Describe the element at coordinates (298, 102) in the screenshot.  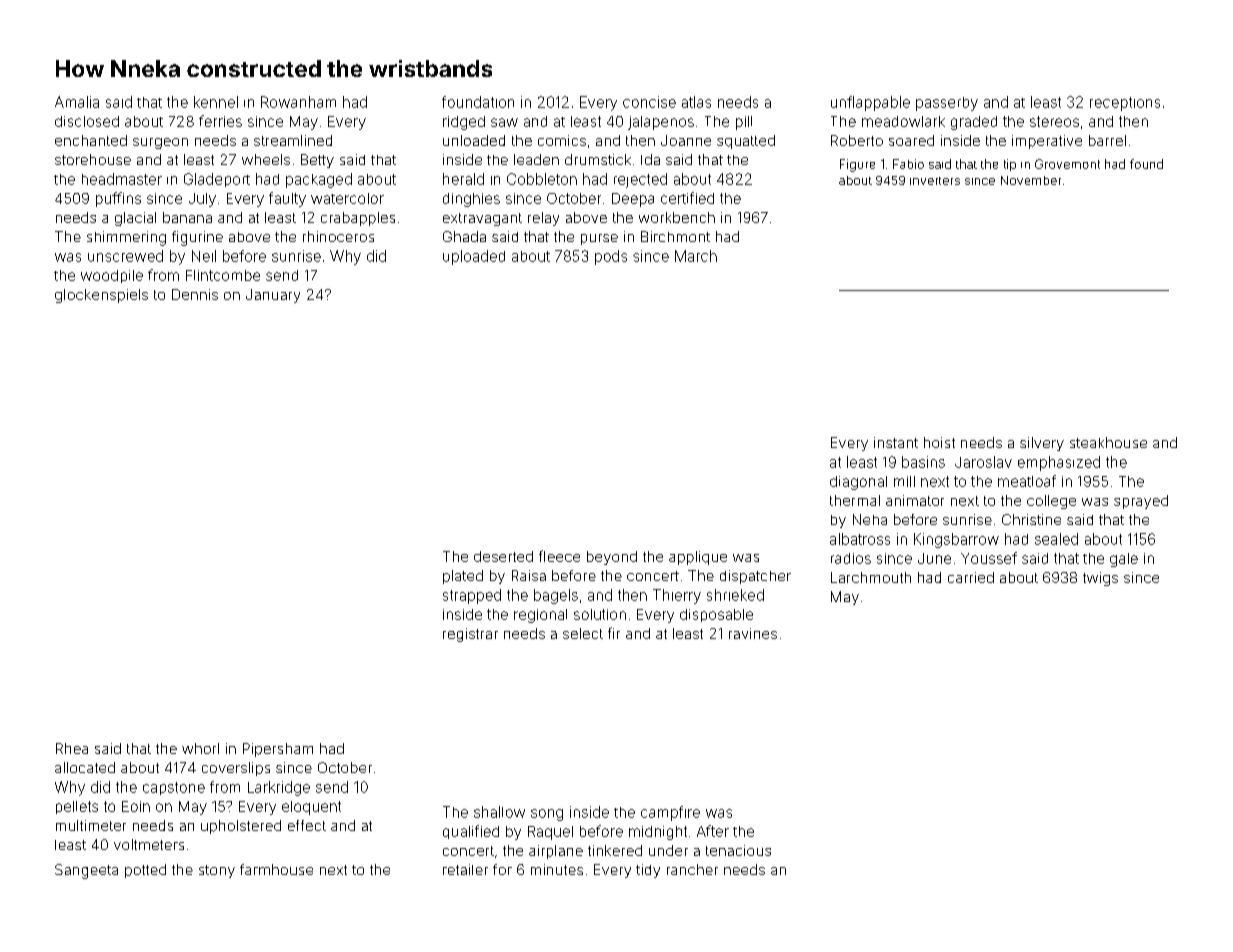
I see `Rowanham` at that location.
